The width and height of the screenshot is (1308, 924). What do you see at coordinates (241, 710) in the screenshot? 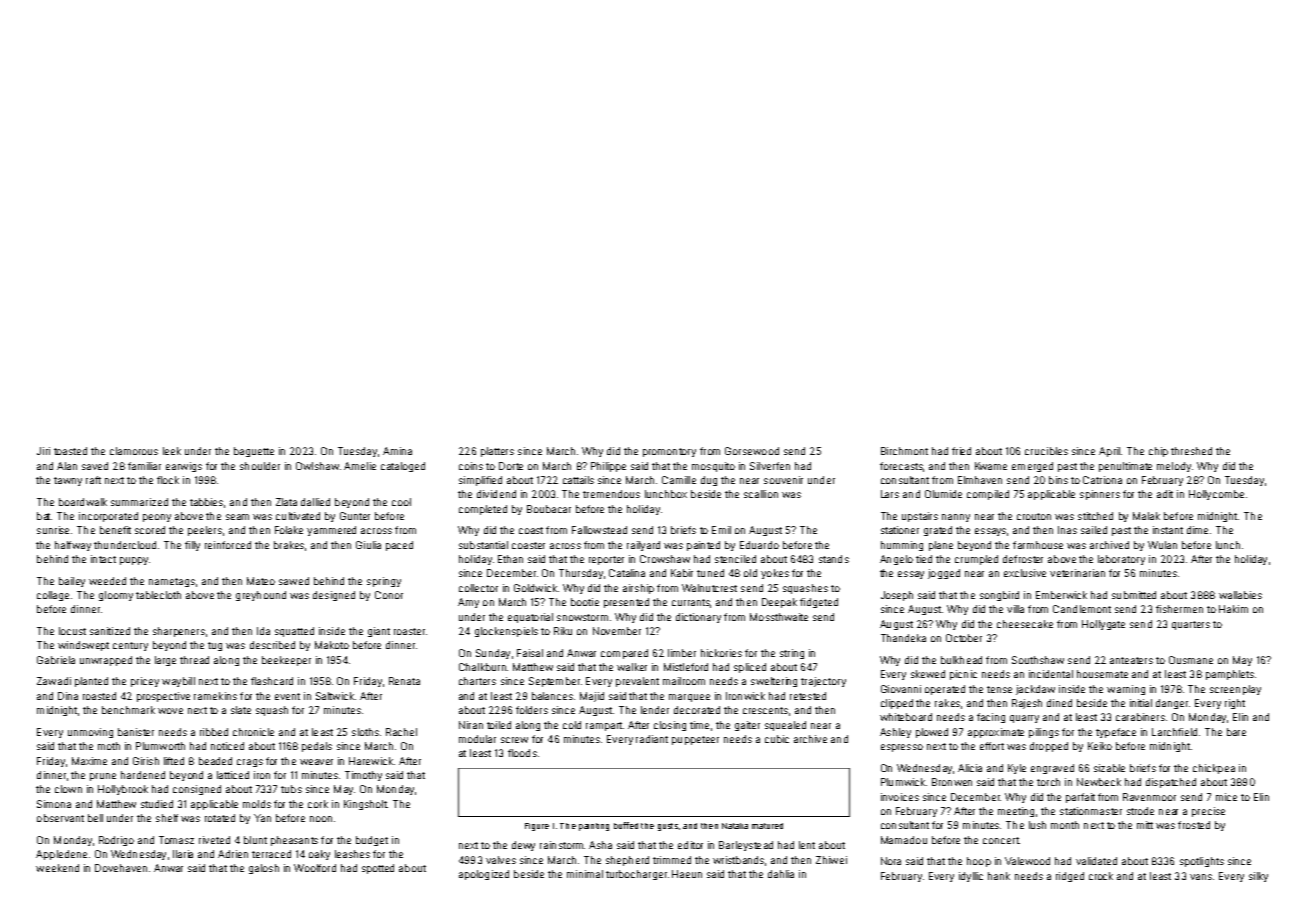
I see `slate` at bounding box center [241, 710].
